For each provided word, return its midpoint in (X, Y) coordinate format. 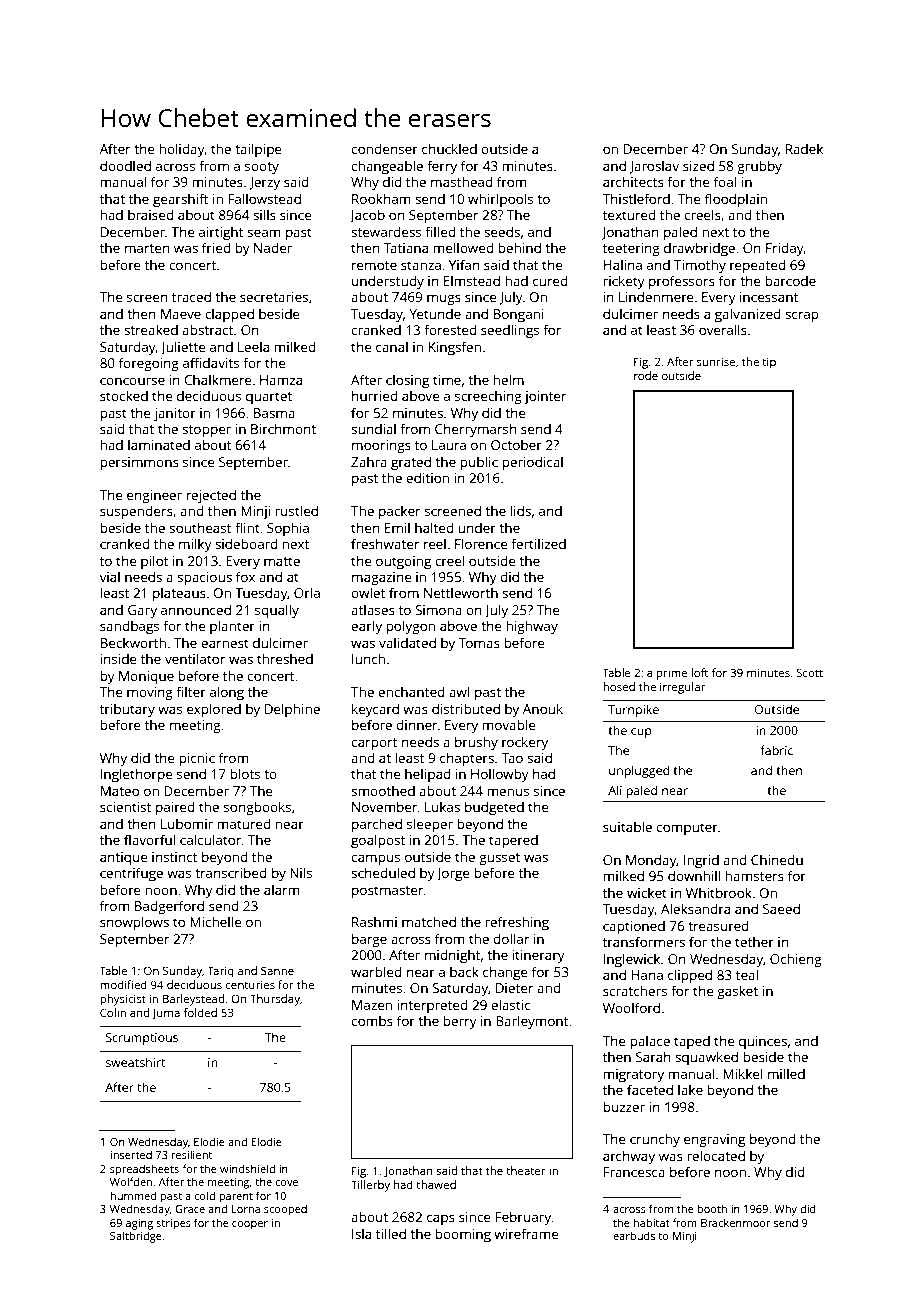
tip (769, 363)
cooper (250, 1225)
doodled (125, 165)
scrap (802, 316)
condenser (384, 148)
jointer (545, 397)
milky (195, 545)
